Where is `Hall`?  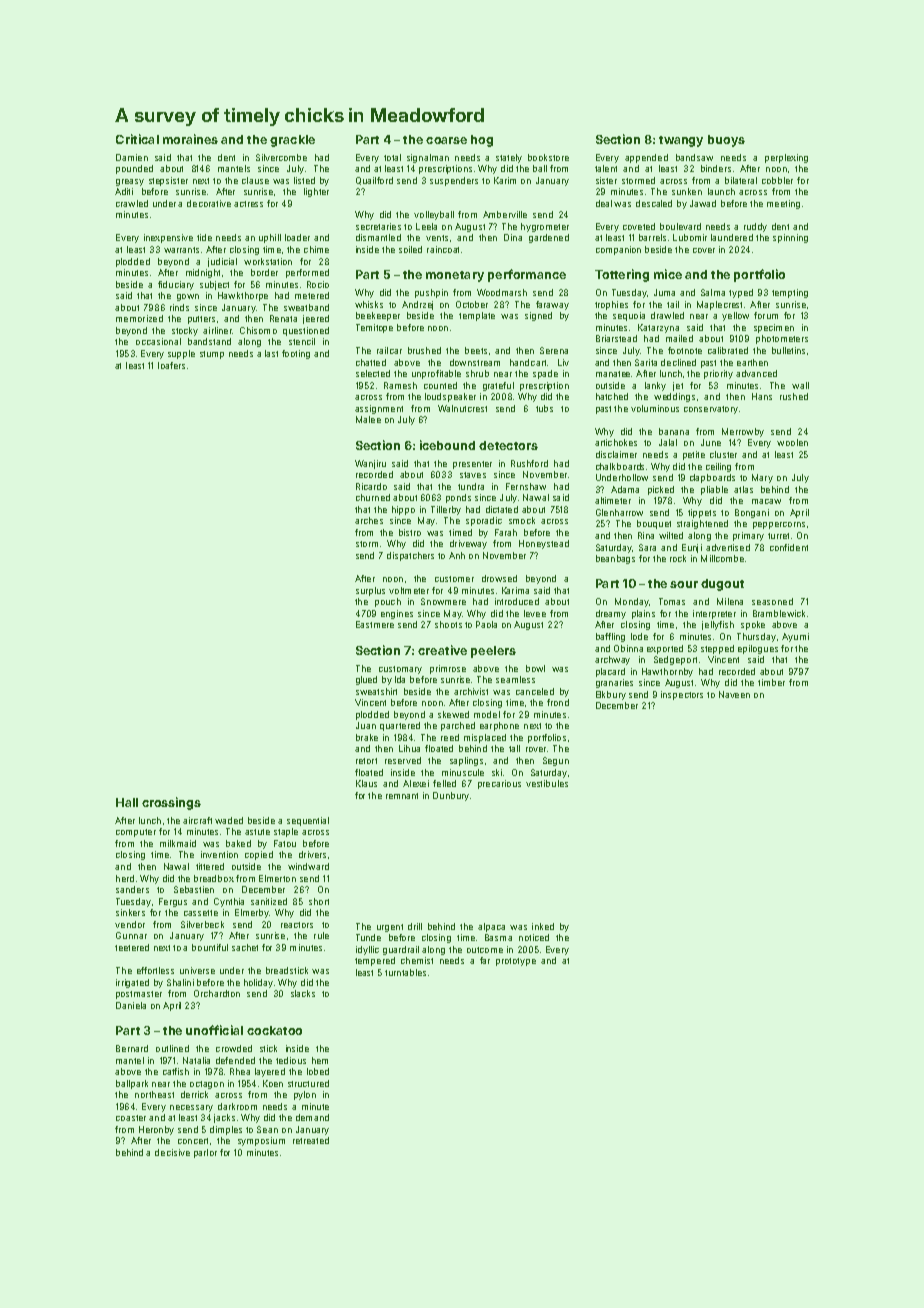
Hall is located at coordinates (127, 802).
